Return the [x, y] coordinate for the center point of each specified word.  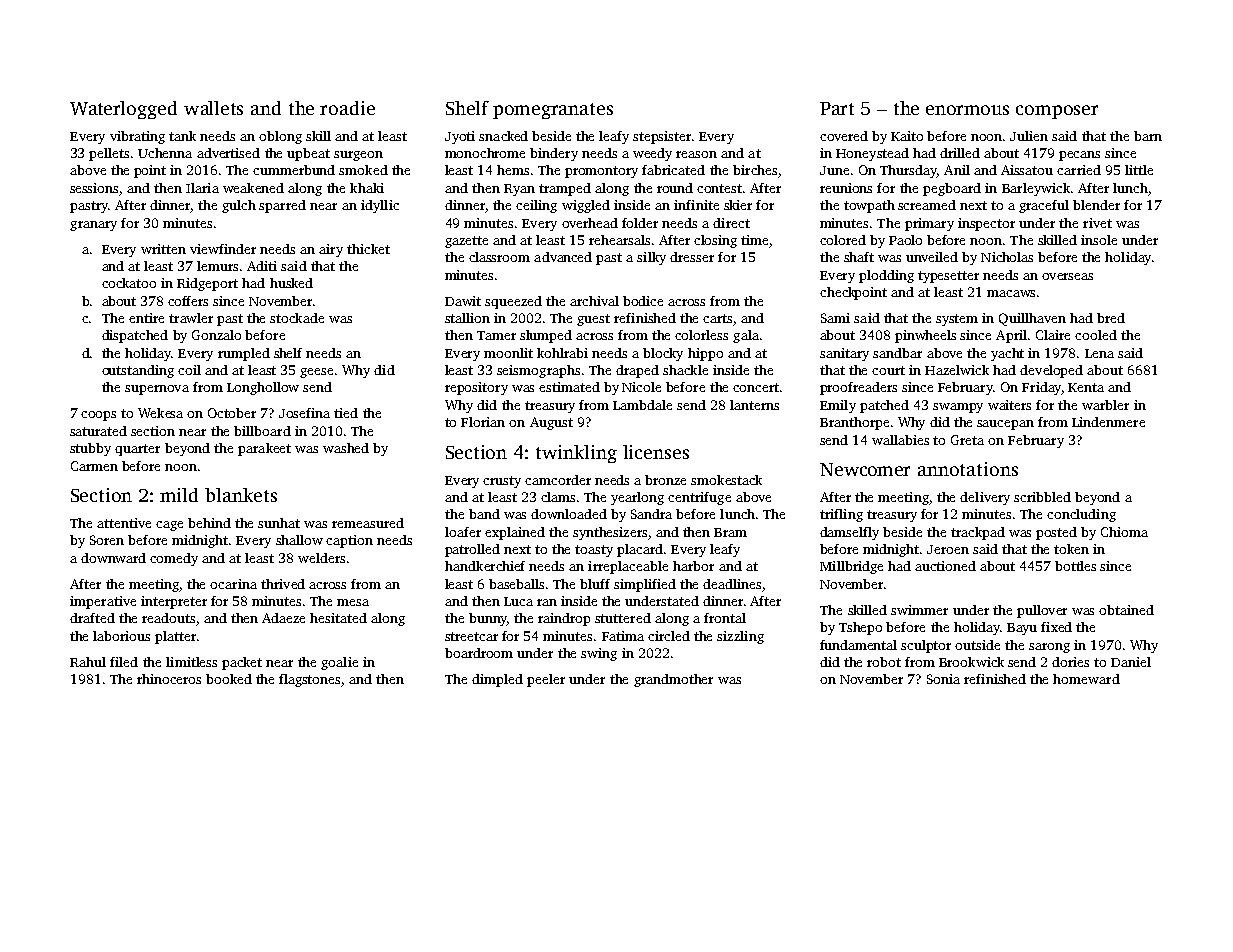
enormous [967, 110]
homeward [1086, 679]
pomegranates [553, 111]
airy [331, 250]
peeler [546, 680]
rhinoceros [169, 679]
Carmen [94, 466]
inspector [986, 224]
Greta [967, 440]
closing [715, 241]
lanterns [754, 405]
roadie [347, 108]
